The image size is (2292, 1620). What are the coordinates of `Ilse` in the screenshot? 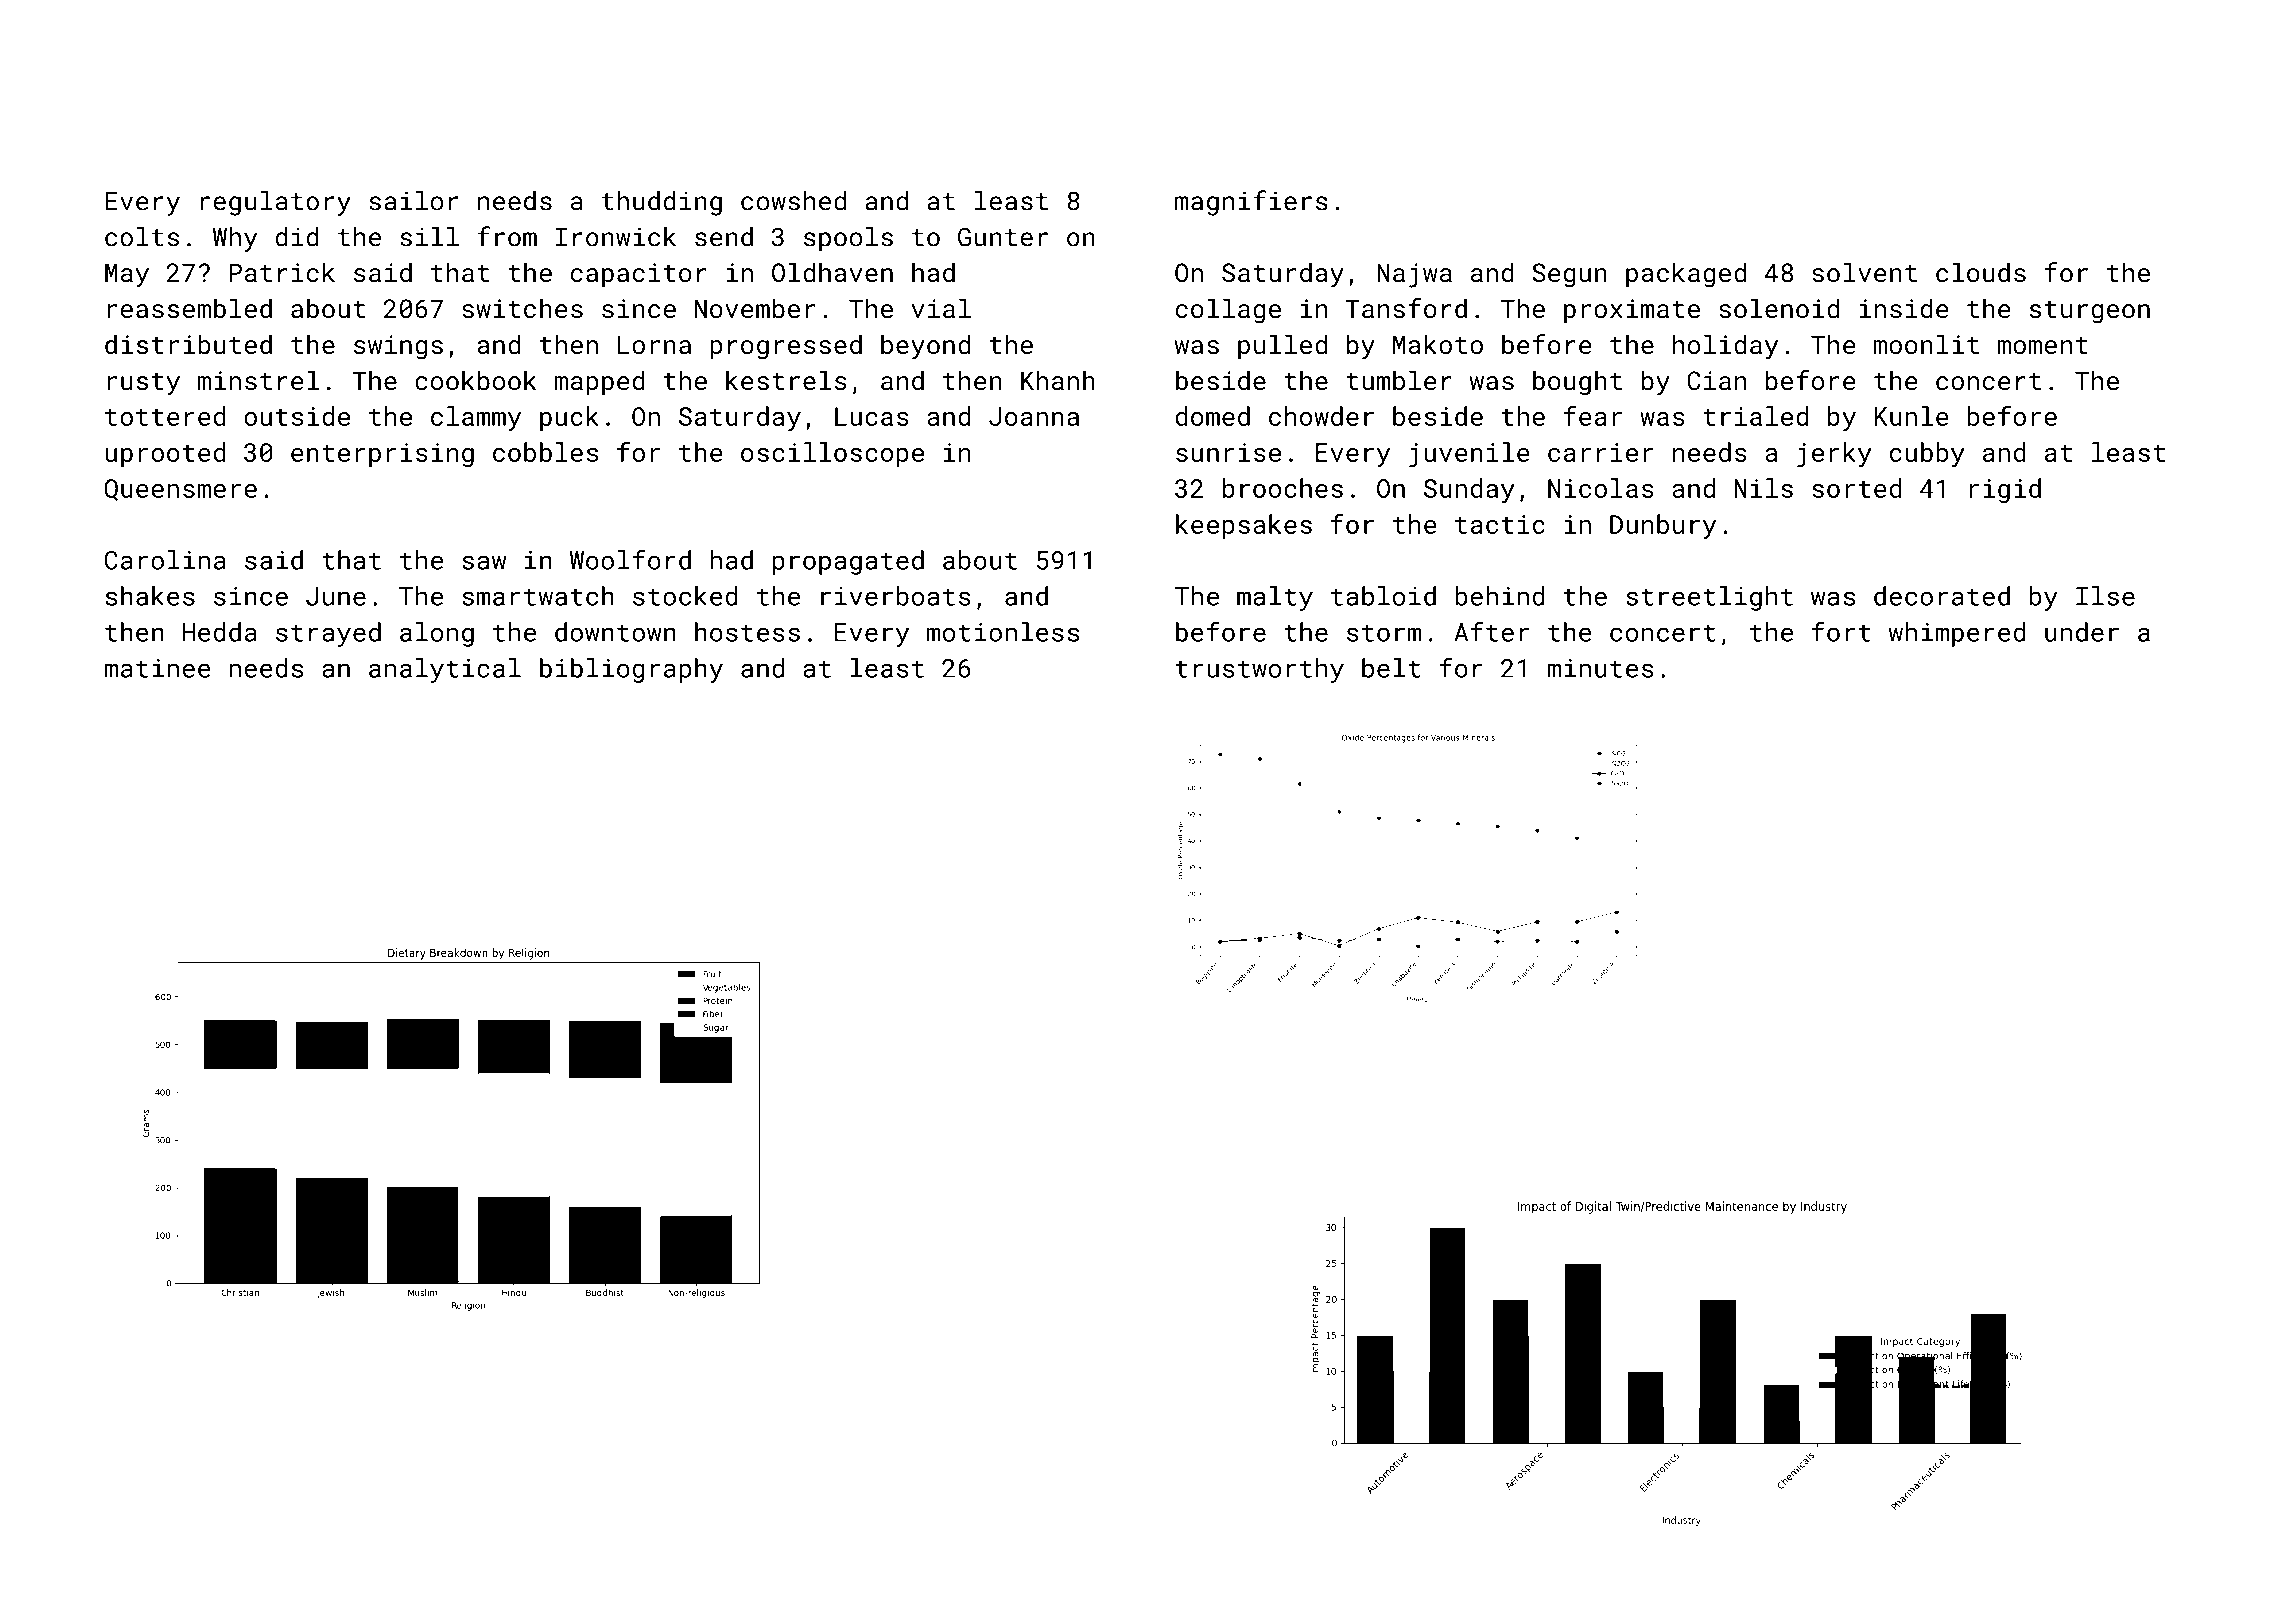 It's located at (2105, 596).
